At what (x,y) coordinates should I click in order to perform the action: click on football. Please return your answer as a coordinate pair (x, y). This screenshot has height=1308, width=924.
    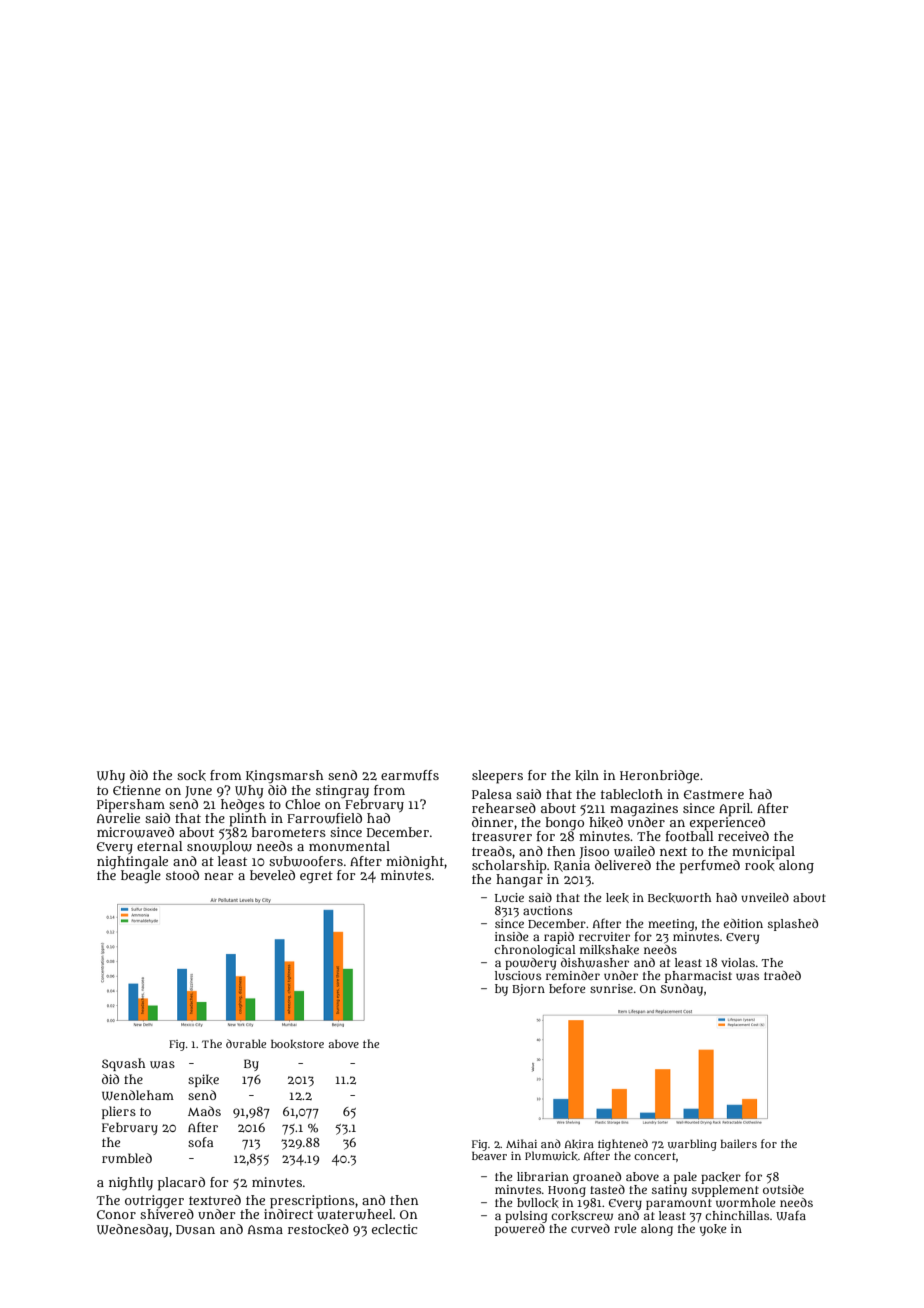
    Looking at the image, I should click on (690, 836).
